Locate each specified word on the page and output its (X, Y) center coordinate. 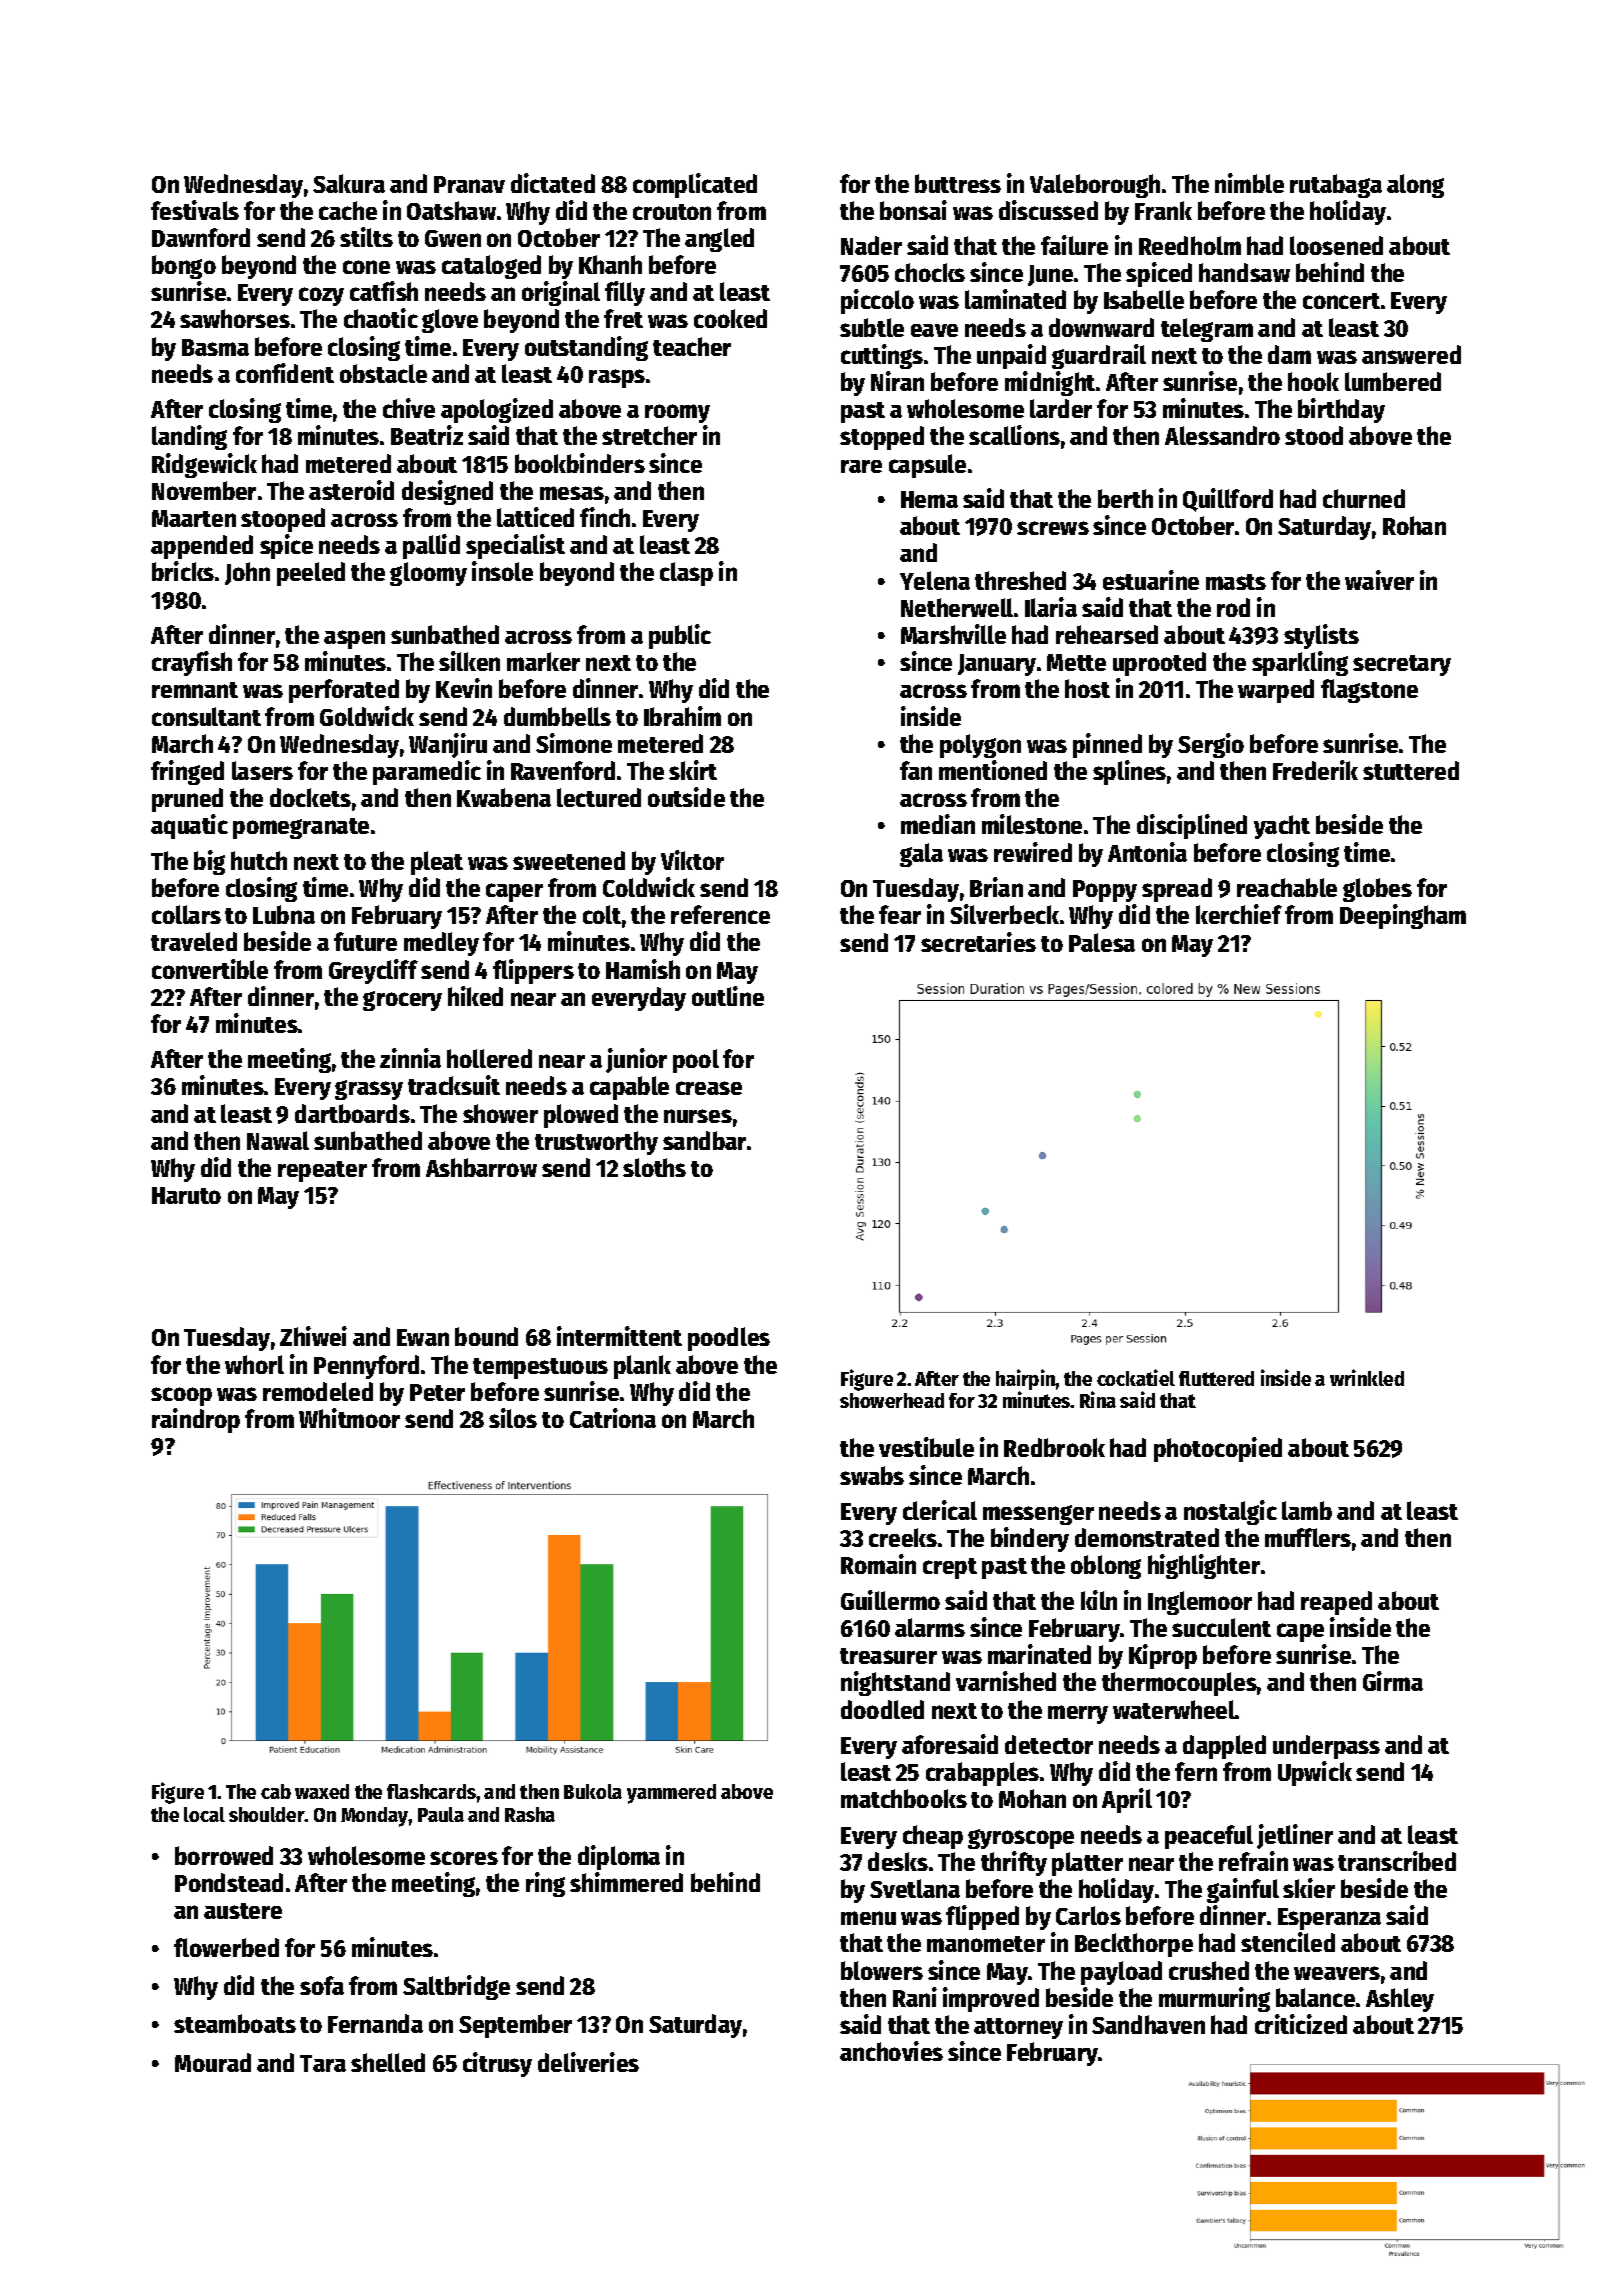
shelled (388, 2062)
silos (513, 1418)
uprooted (1159, 664)
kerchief (1239, 914)
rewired (1033, 852)
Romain (878, 1564)
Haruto (186, 1195)
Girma (1393, 1681)
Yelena (935, 580)
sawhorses (235, 318)
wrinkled (1367, 1377)
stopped (882, 438)
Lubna (284, 914)
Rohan (1414, 525)
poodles (729, 1339)
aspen (354, 639)
